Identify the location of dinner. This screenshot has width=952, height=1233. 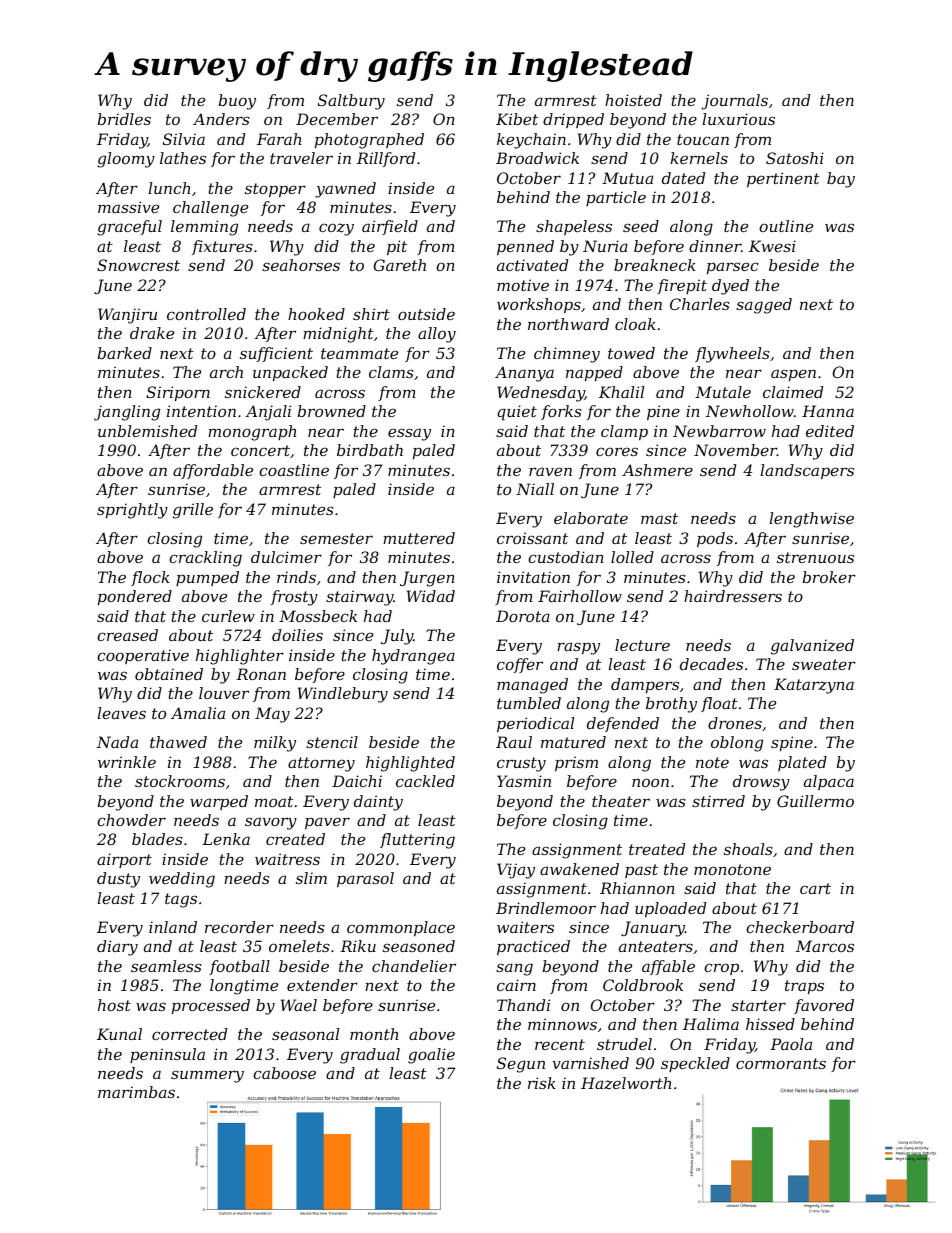
(715, 246).
